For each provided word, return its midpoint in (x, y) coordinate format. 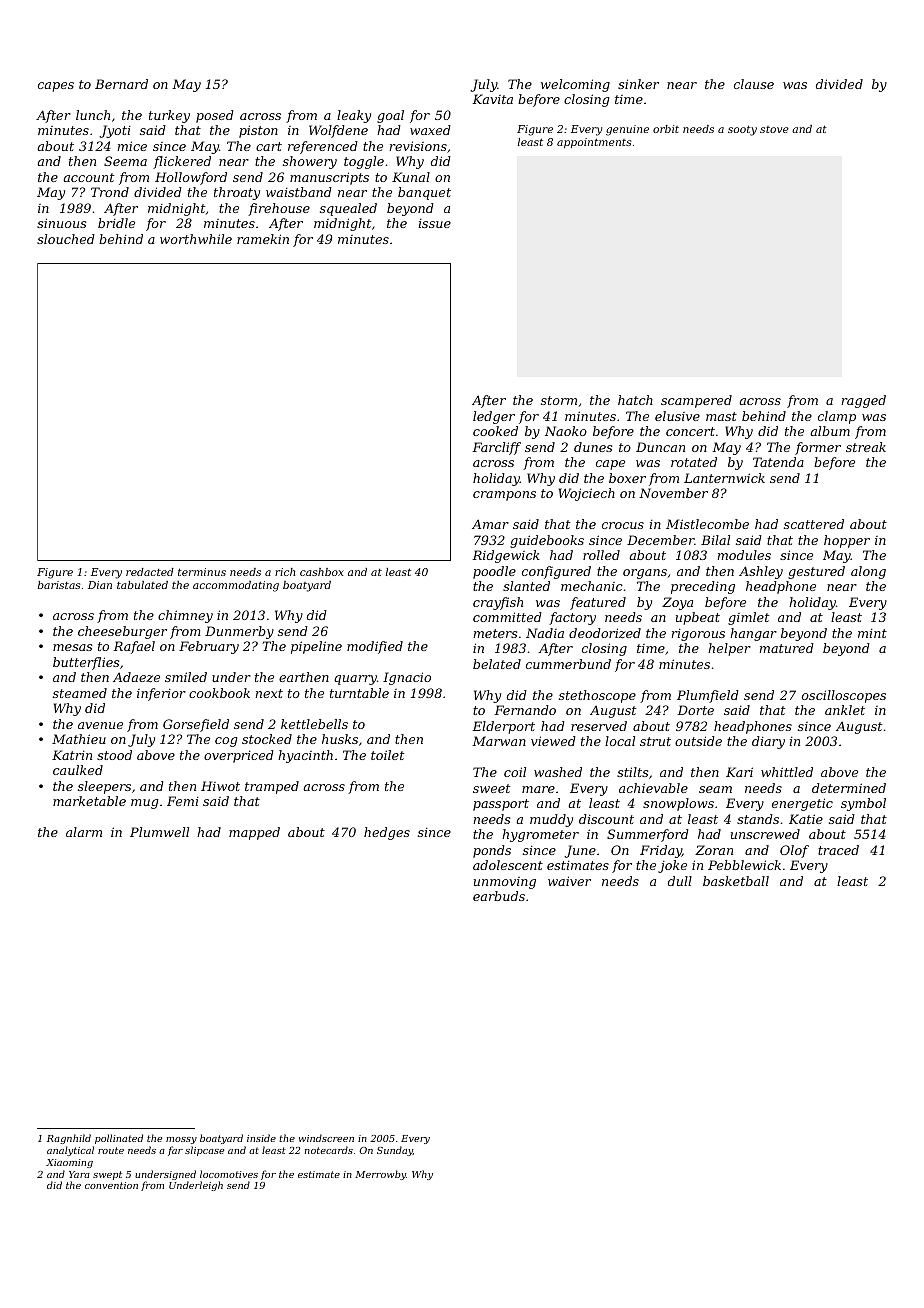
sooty (742, 130)
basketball (736, 881)
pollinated (119, 1139)
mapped (254, 833)
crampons (504, 496)
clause (754, 84)
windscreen (326, 1138)
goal (390, 116)
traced (838, 850)
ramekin (263, 239)
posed (215, 116)
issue (434, 223)
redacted (150, 572)
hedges (387, 833)
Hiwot (220, 786)
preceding (703, 587)
